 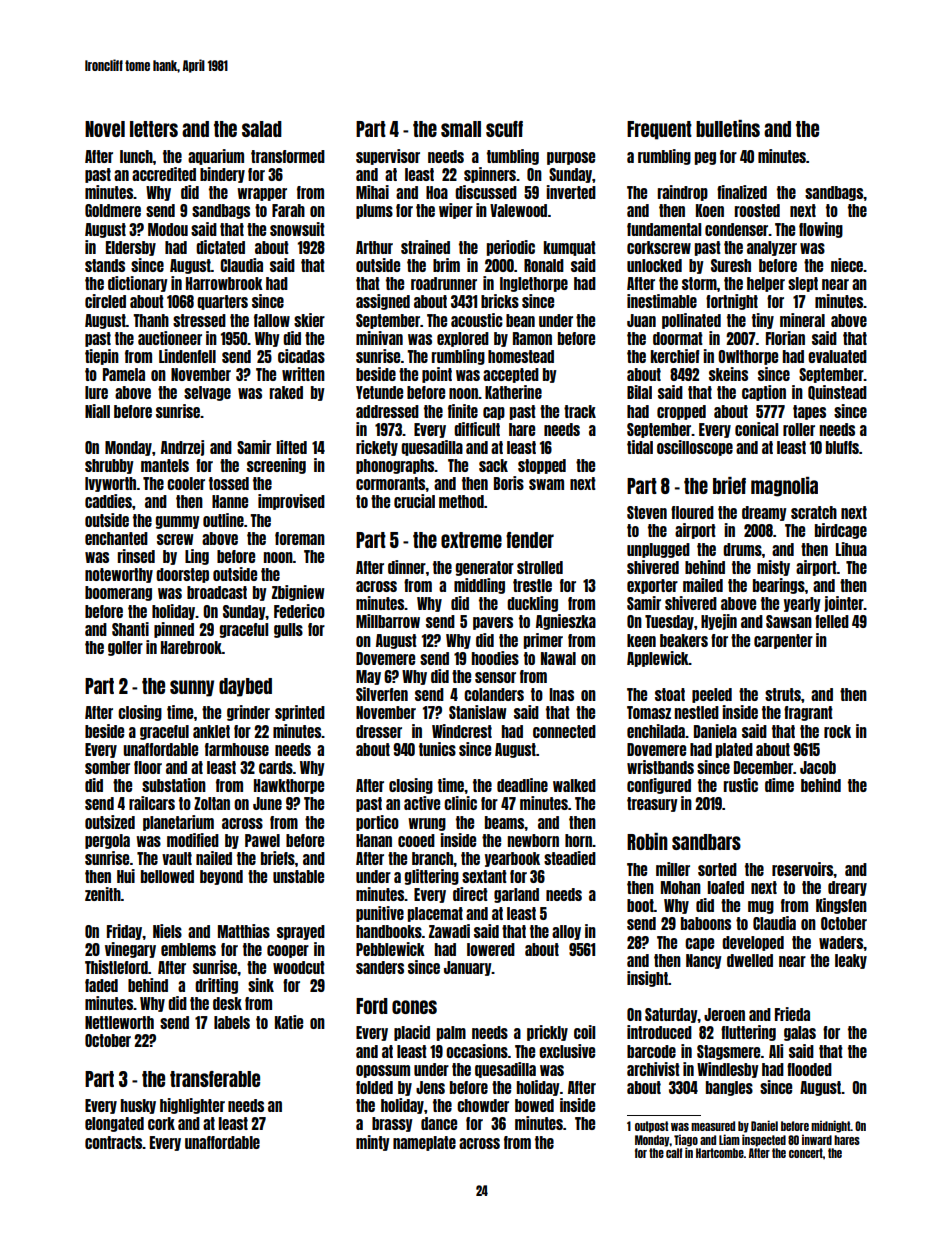 I want to click on Quinstead, so click(x=837, y=392).
